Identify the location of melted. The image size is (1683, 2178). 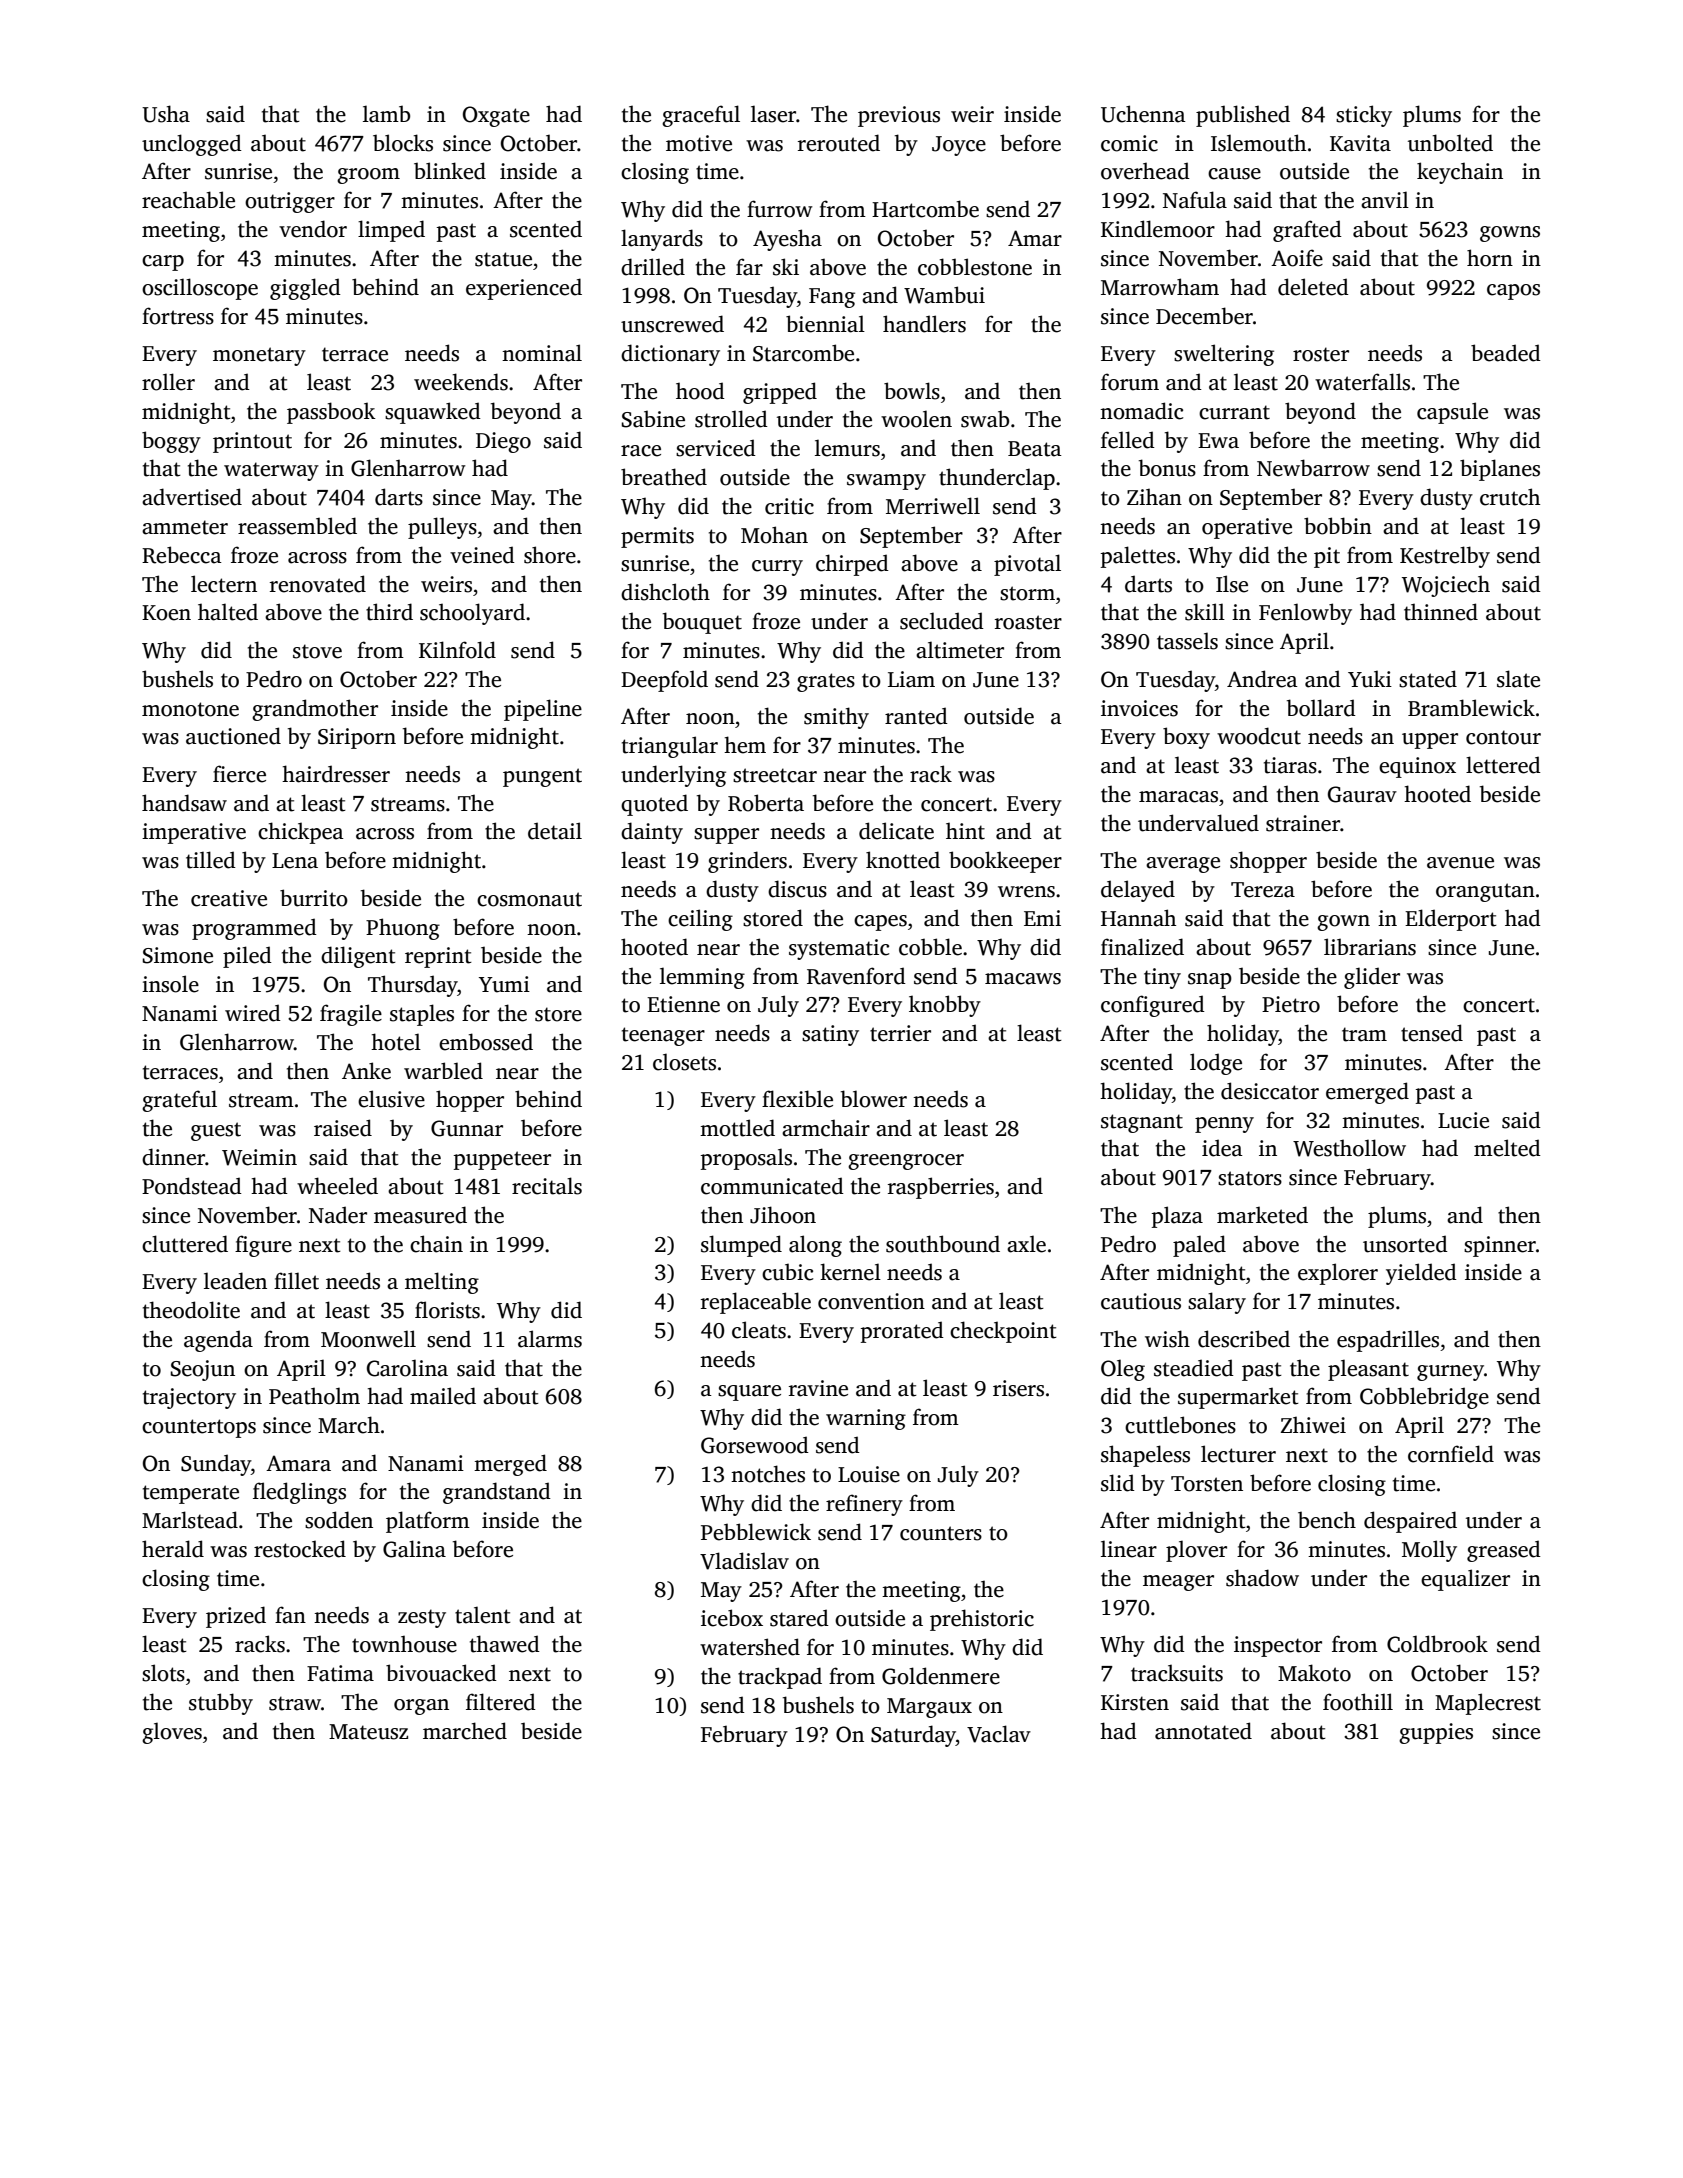
(1507, 1148).
